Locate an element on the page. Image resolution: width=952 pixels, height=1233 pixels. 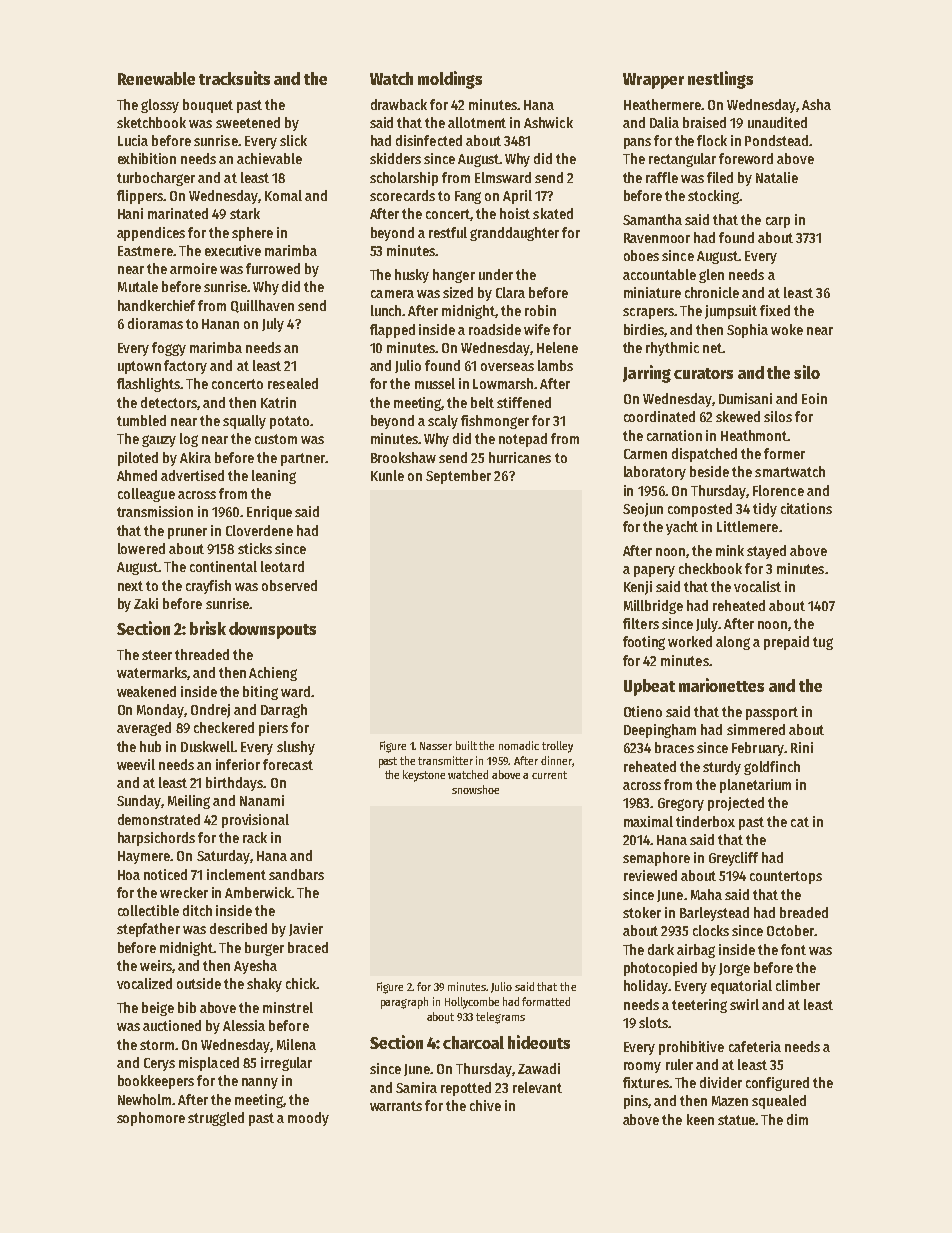
tug is located at coordinates (823, 643).
